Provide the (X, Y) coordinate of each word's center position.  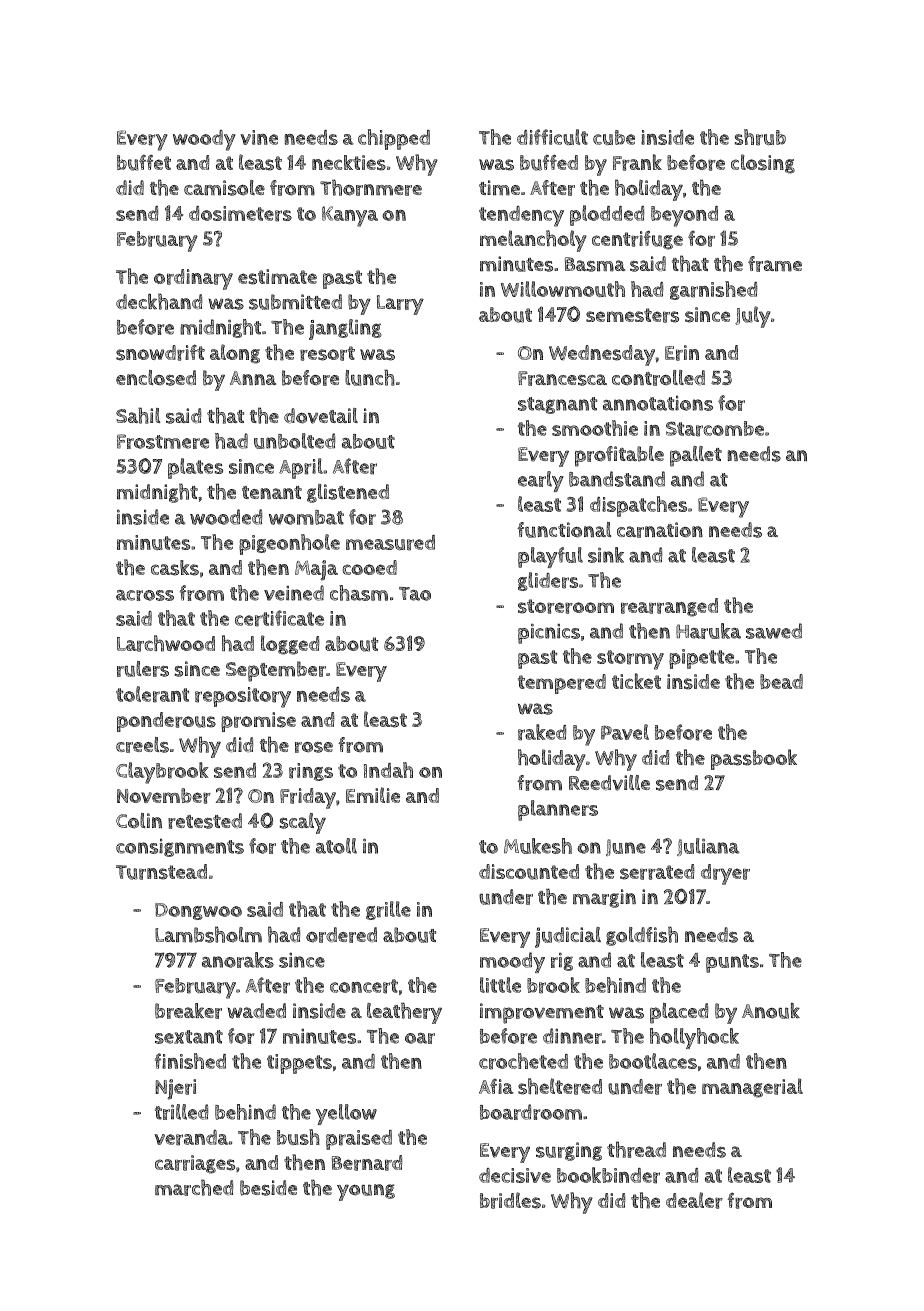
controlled (658, 378)
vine (259, 137)
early (541, 481)
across (145, 595)
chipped (394, 139)
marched (194, 1187)
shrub (760, 137)
